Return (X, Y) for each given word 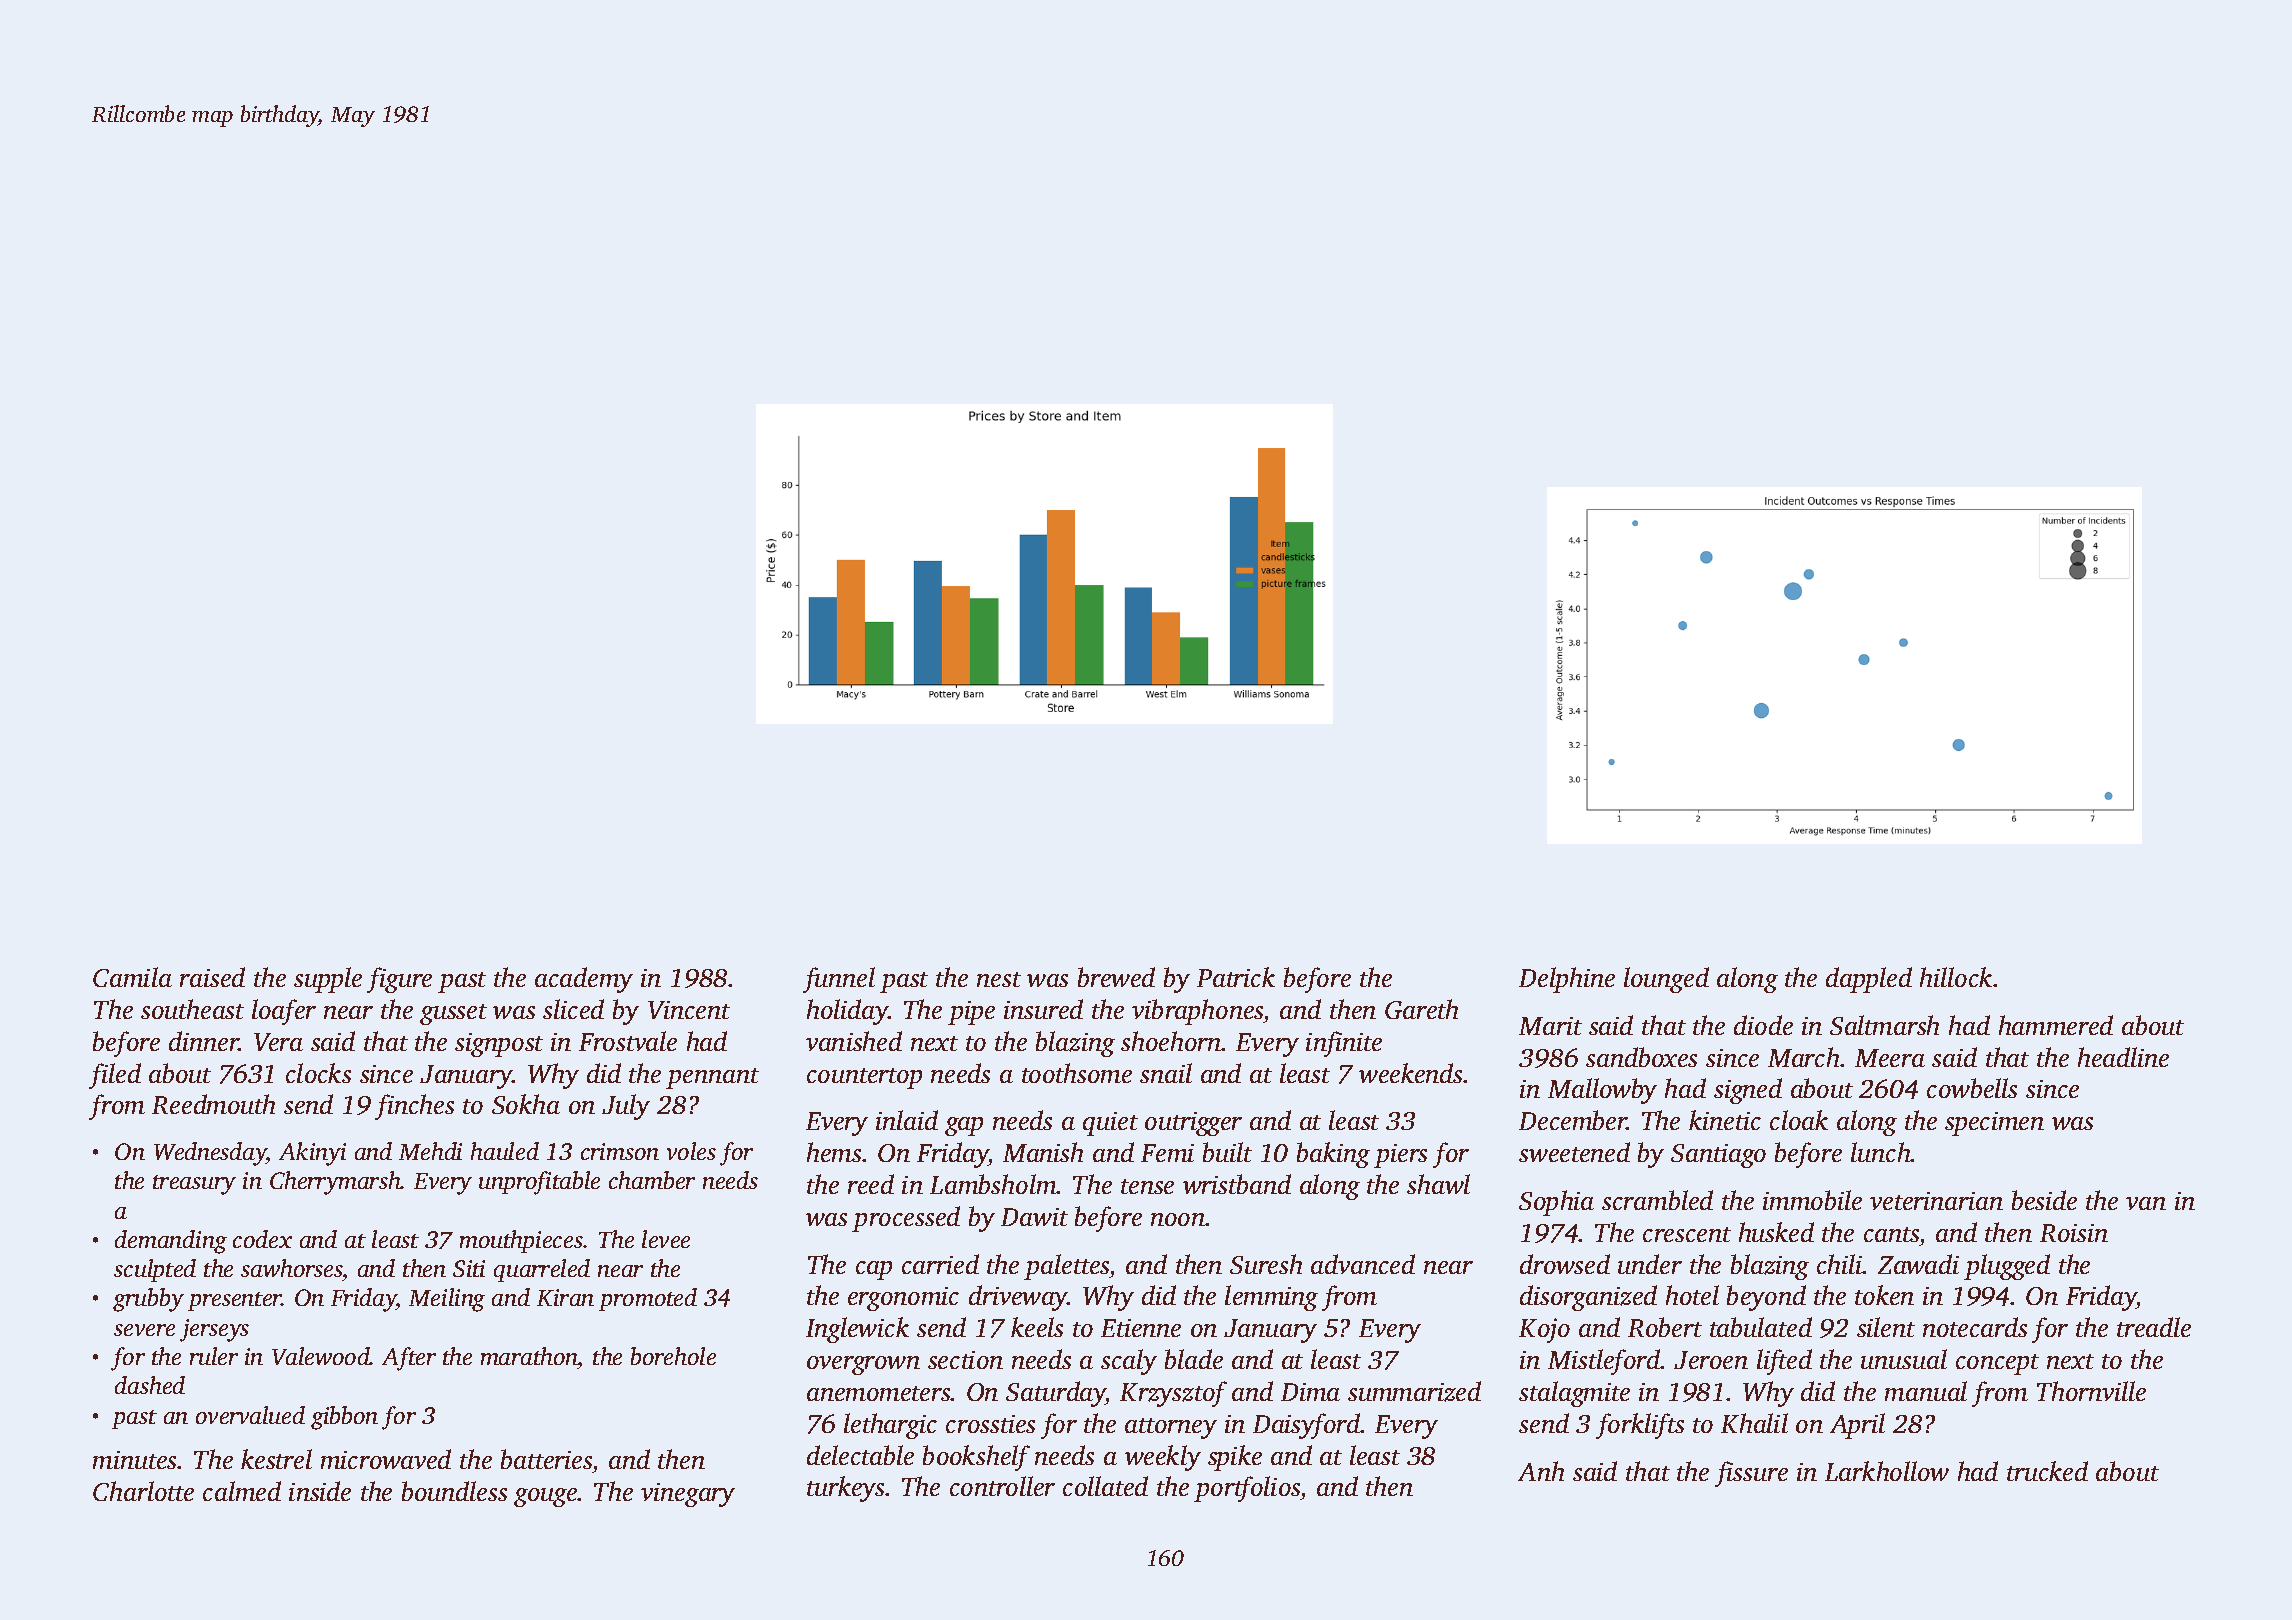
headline (2123, 1057)
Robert (1665, 1327)
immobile (1812, 1200)
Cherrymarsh (335, 1183)
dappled (1869, 980)
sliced (573, 1009)
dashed (150, 1385)
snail (1166, 1073)
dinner (204, 1041)
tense (1147, 1186)
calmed (242, 1491)
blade (1194, 1359)
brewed (1116, 977)
